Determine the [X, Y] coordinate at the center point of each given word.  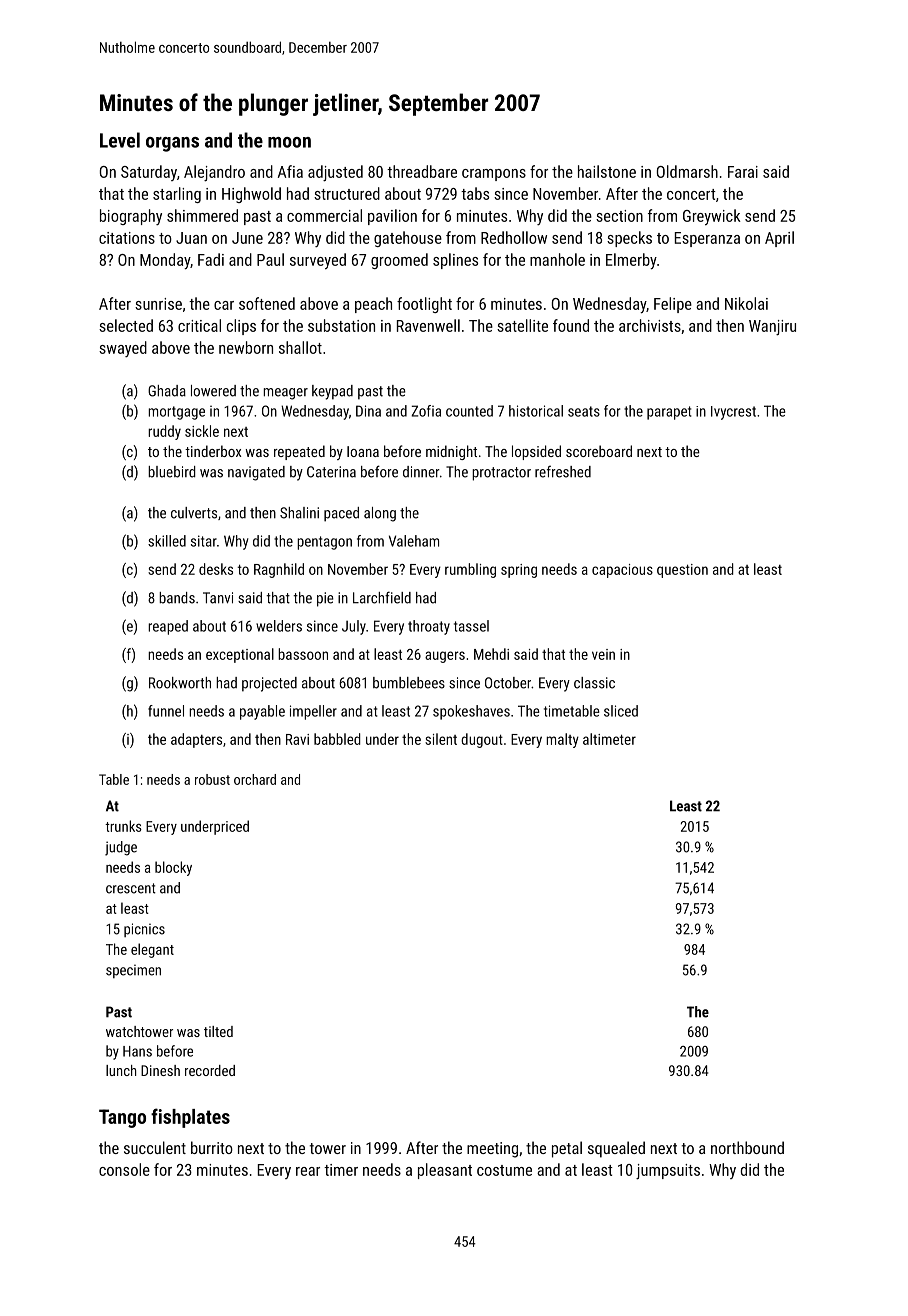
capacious [622, 571]
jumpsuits [668, 1172]
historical [536, 411]
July [354, 627]
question [682, 571]
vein [603, 654]
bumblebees [409, 683]
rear [308, 1171]
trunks [123, 826]
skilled [167, 541]
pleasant [445, 1171]
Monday [165, 261]
